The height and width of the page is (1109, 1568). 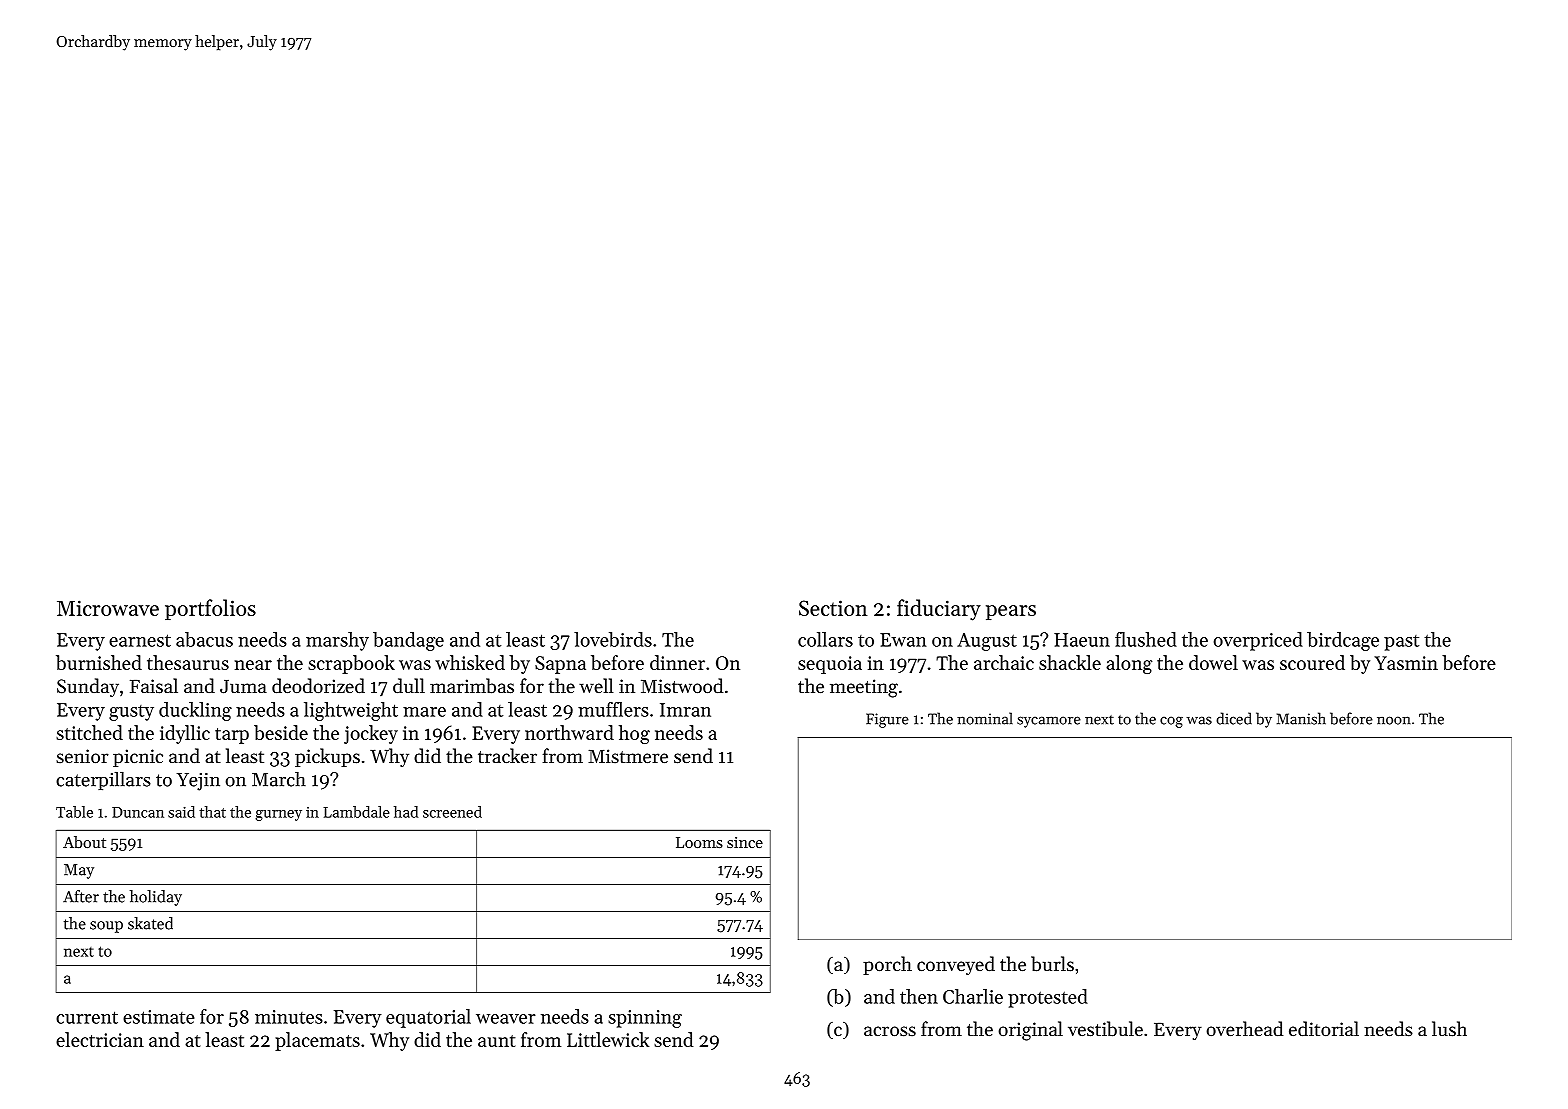 I want to click on Microwave, so click(x=108, y=608).
